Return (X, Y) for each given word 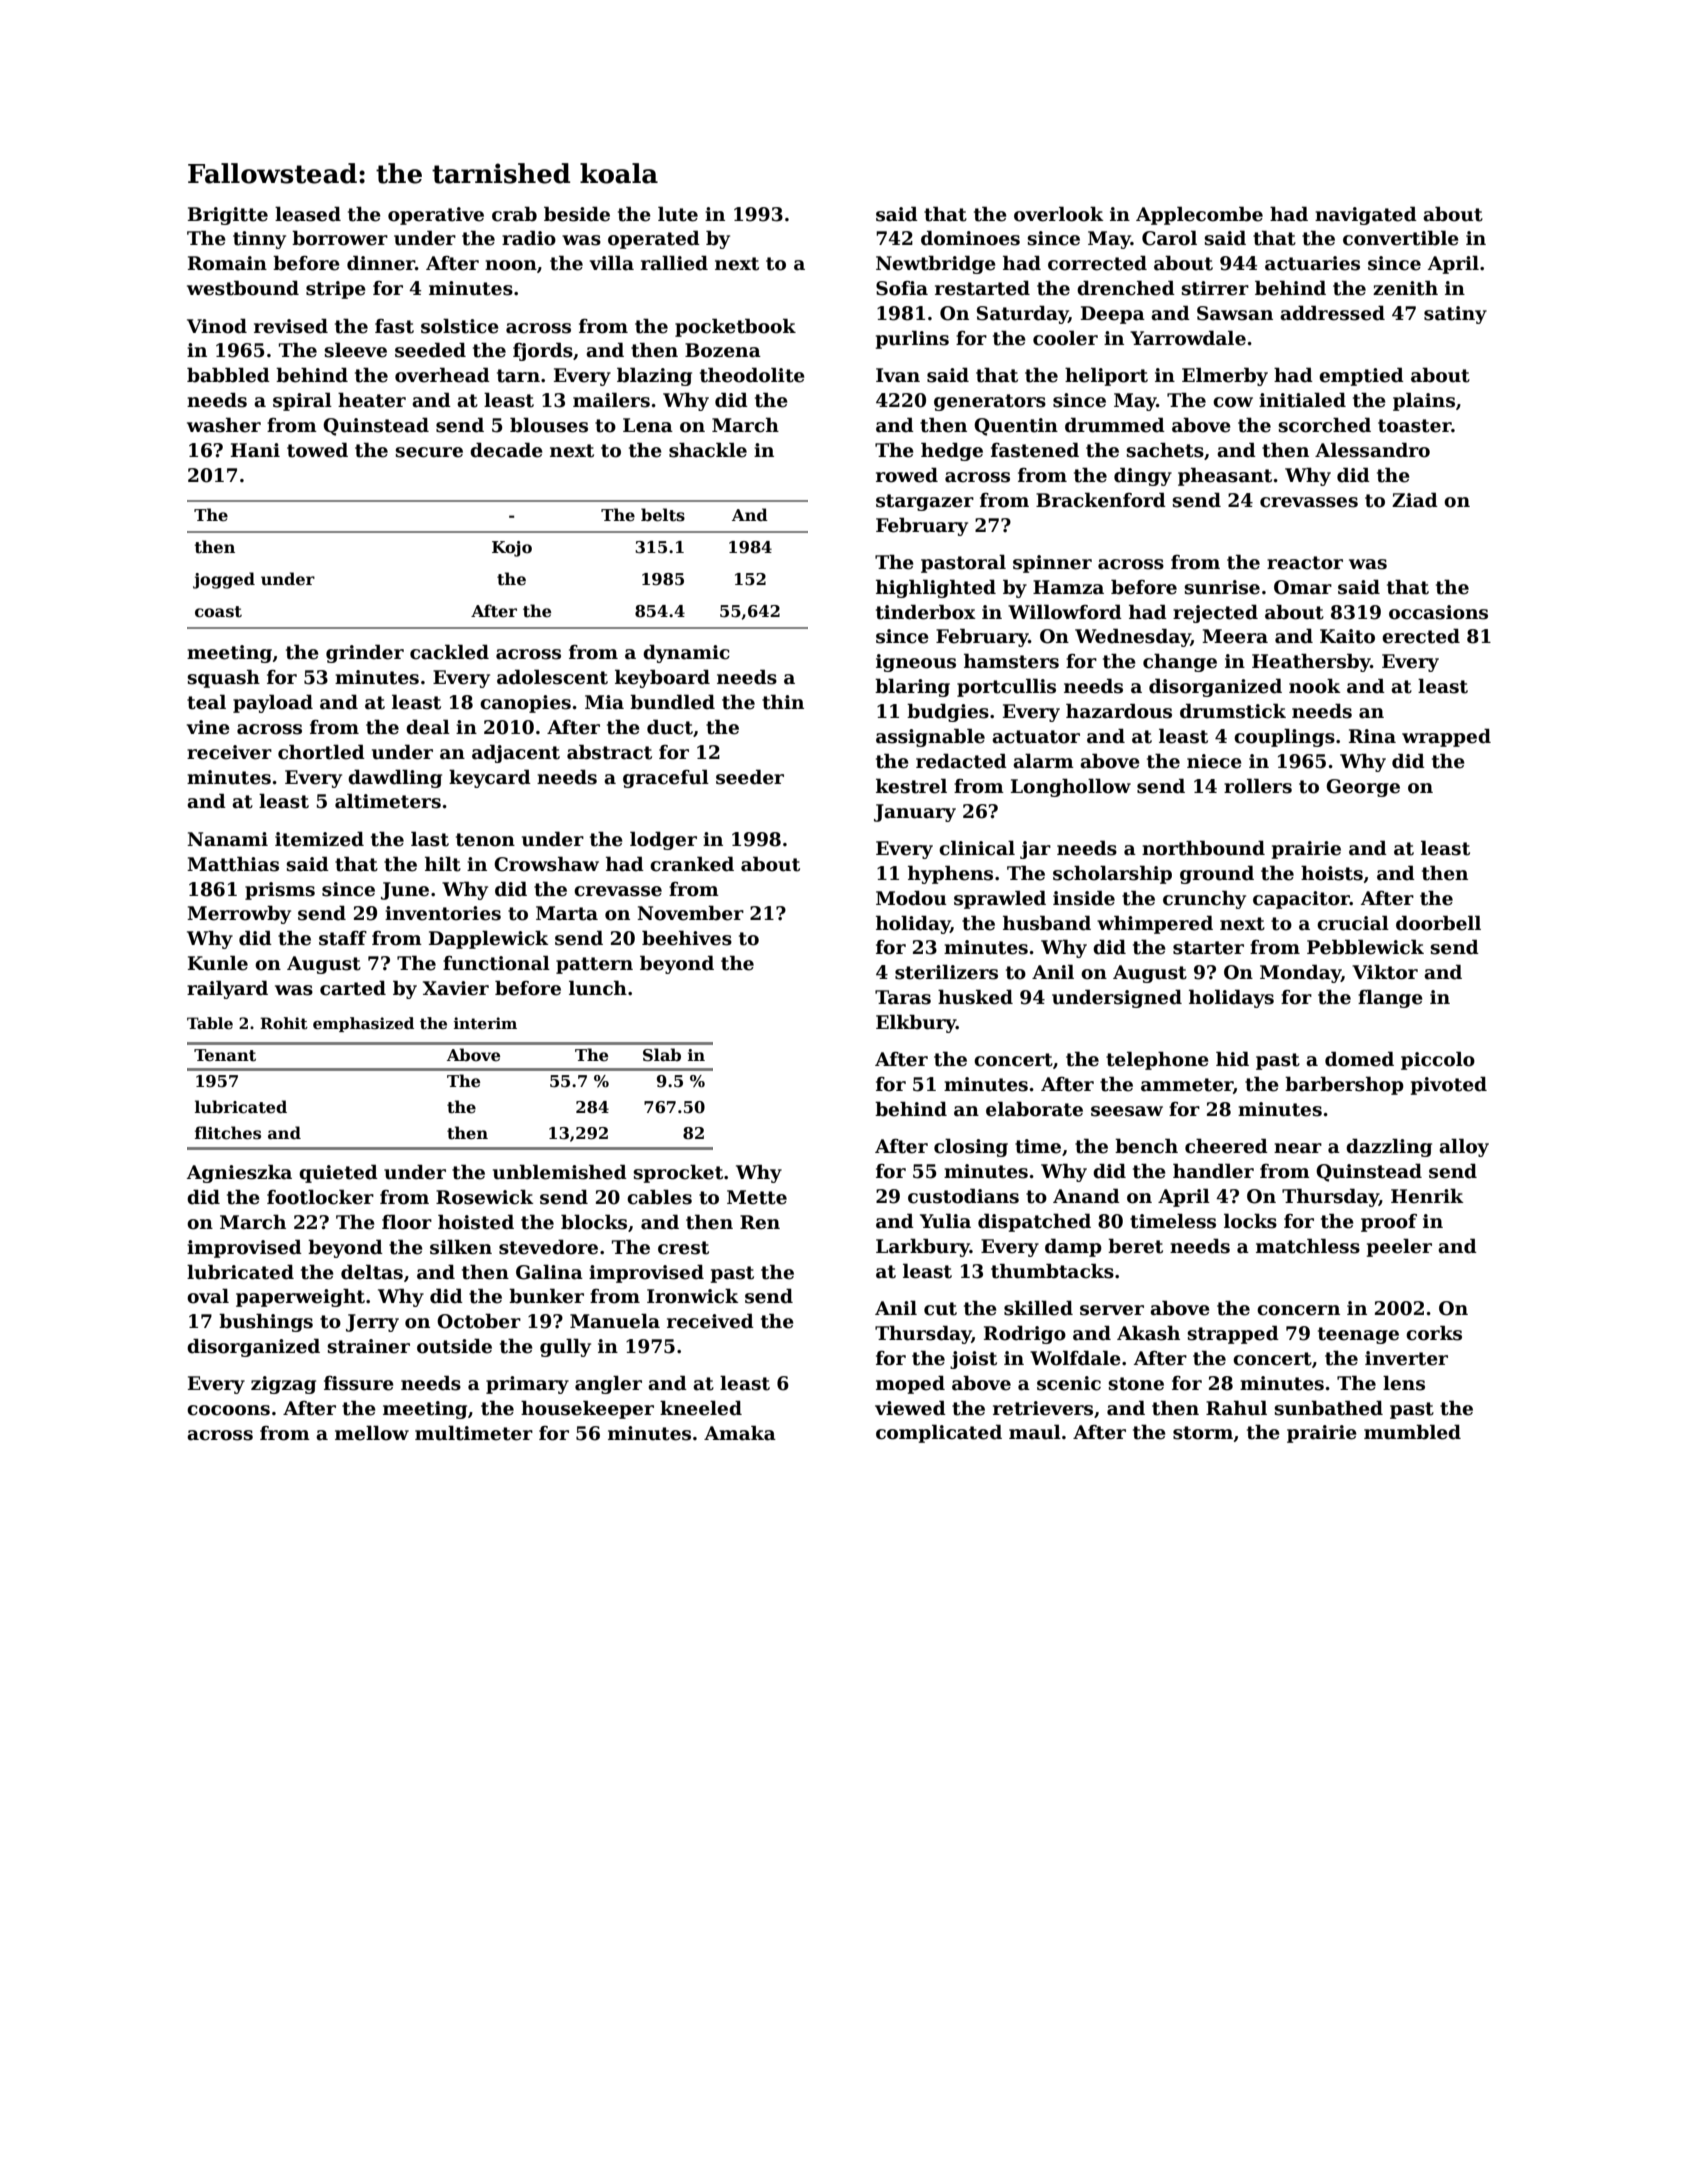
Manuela (615, 1321)
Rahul (1236, 1408)
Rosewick (485, 1197)
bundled (672, 702)
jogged (224, 580)
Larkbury (923, 1247)
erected (1421, 636)
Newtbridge (936, 264)
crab (514, 214)
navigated (1366, 215)
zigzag (283, 1385)
